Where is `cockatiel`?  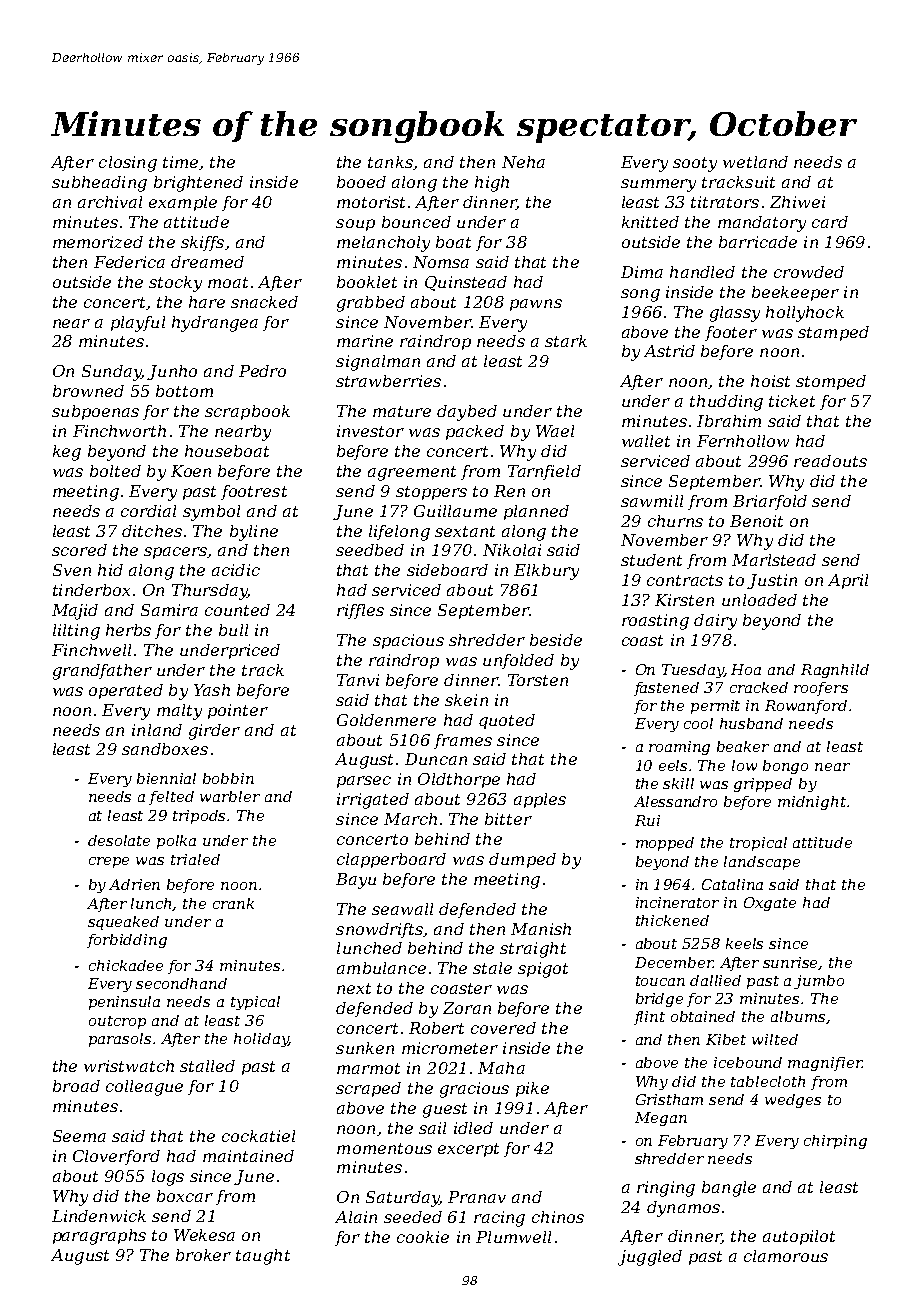 cockatiel is located at coordinates (258, 1136).
